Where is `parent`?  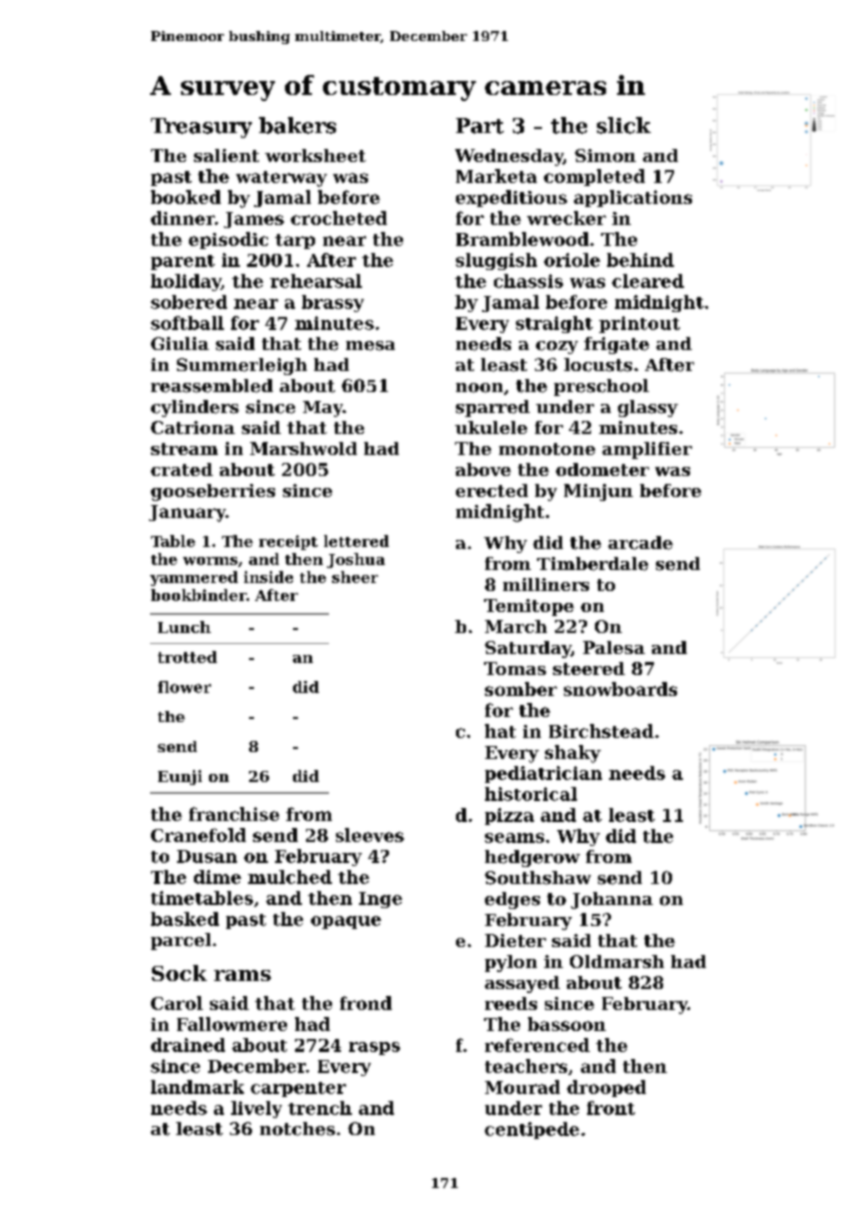
parent is located at coordinates (183, 262).
